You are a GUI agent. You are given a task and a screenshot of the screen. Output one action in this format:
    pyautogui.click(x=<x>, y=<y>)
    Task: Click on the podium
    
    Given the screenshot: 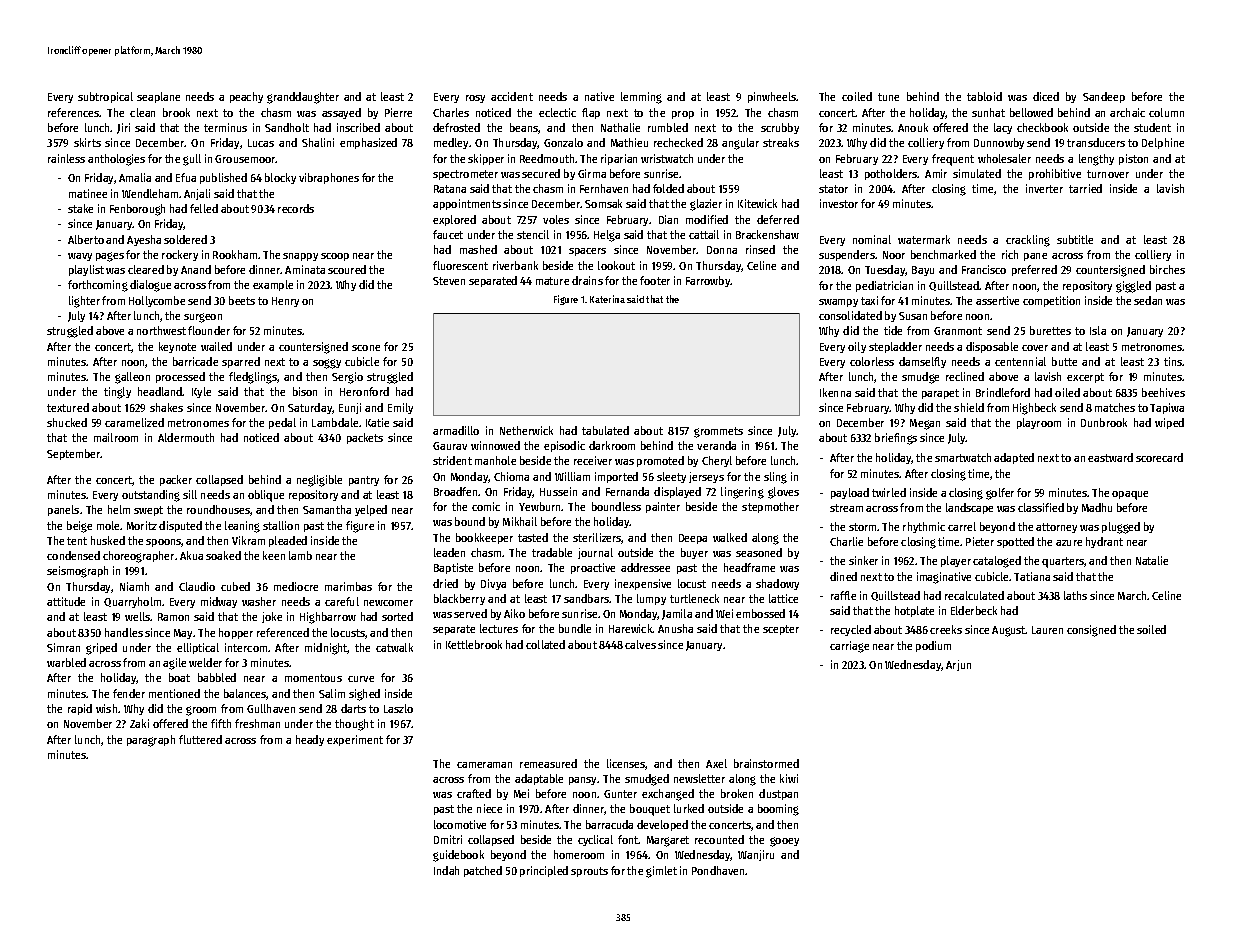 What is the action you would take?
    pyautogui.click(x=933, y=646)
